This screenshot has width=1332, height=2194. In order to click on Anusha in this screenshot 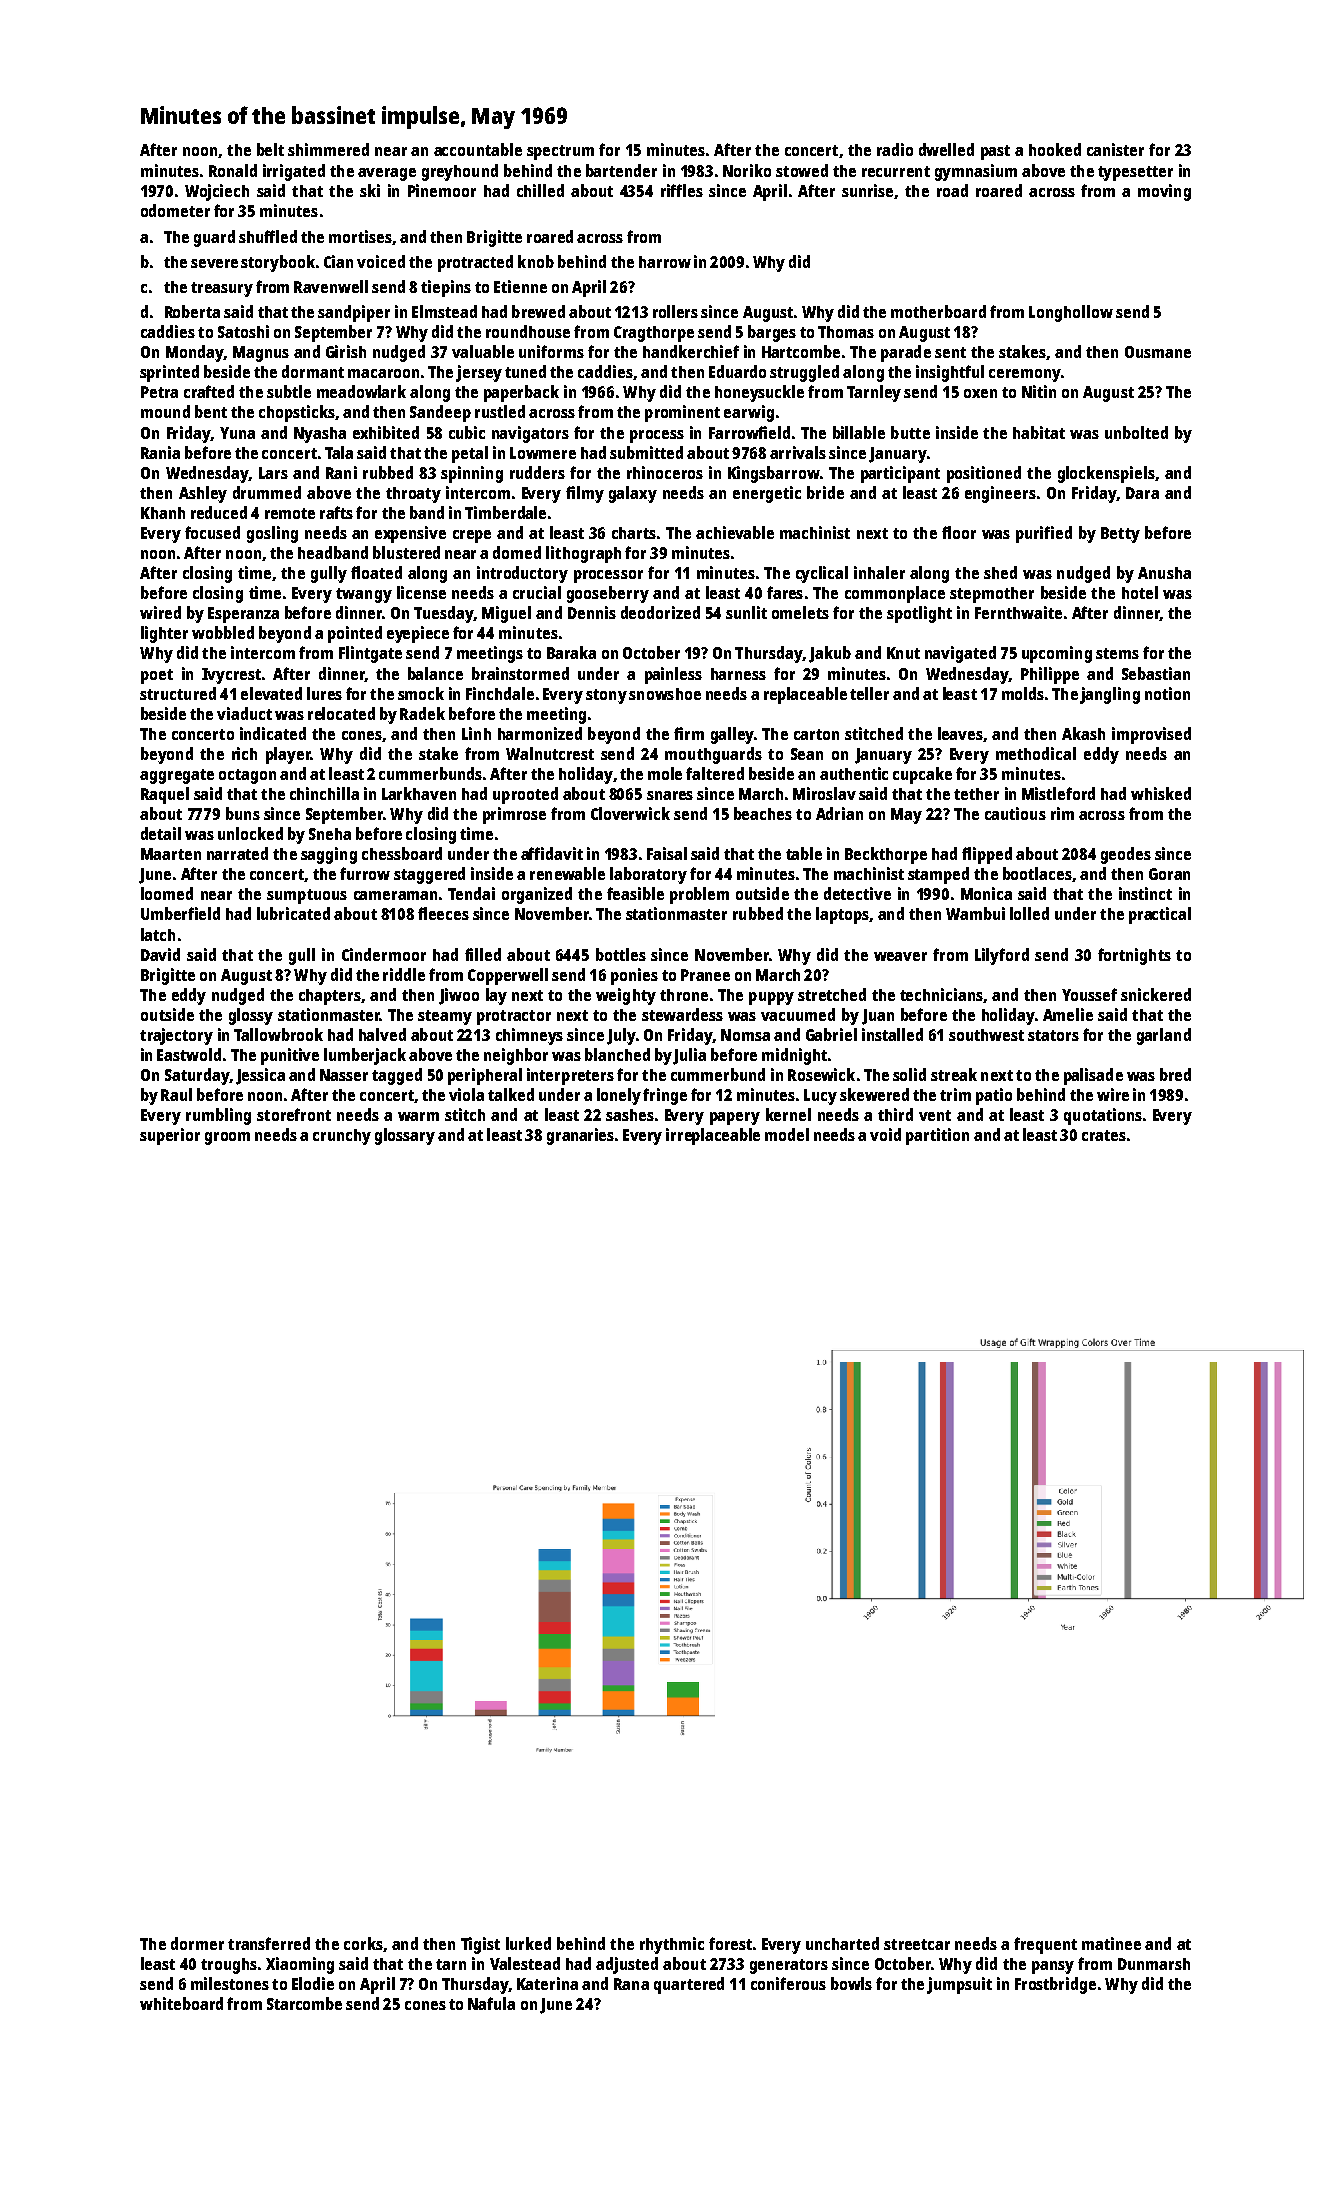, I will do `click(1164, 573)`.
